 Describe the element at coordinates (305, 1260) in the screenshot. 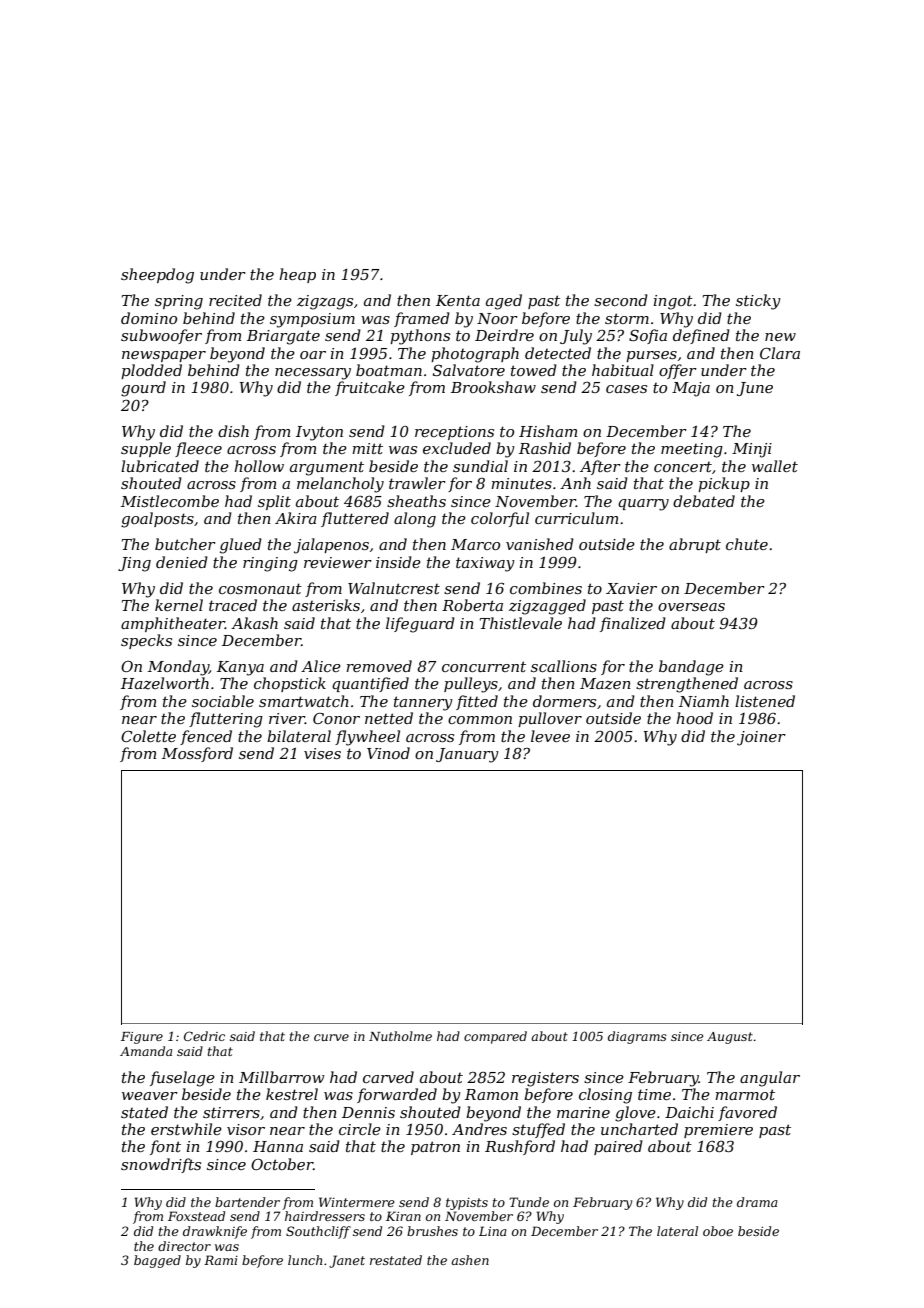

I see `lunch` at that location.
